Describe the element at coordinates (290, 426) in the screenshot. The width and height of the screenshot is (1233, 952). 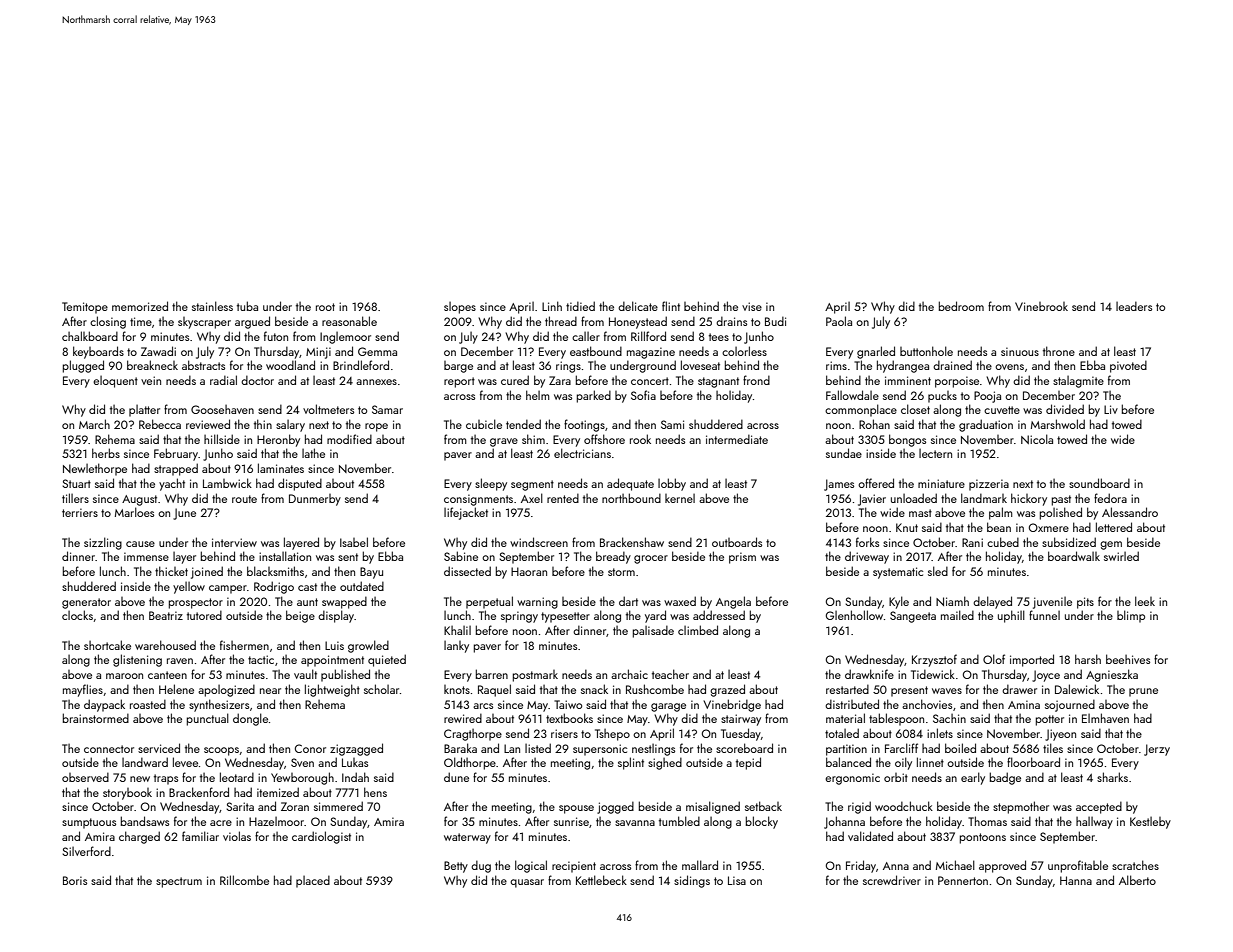
I see `salary` at that location.
